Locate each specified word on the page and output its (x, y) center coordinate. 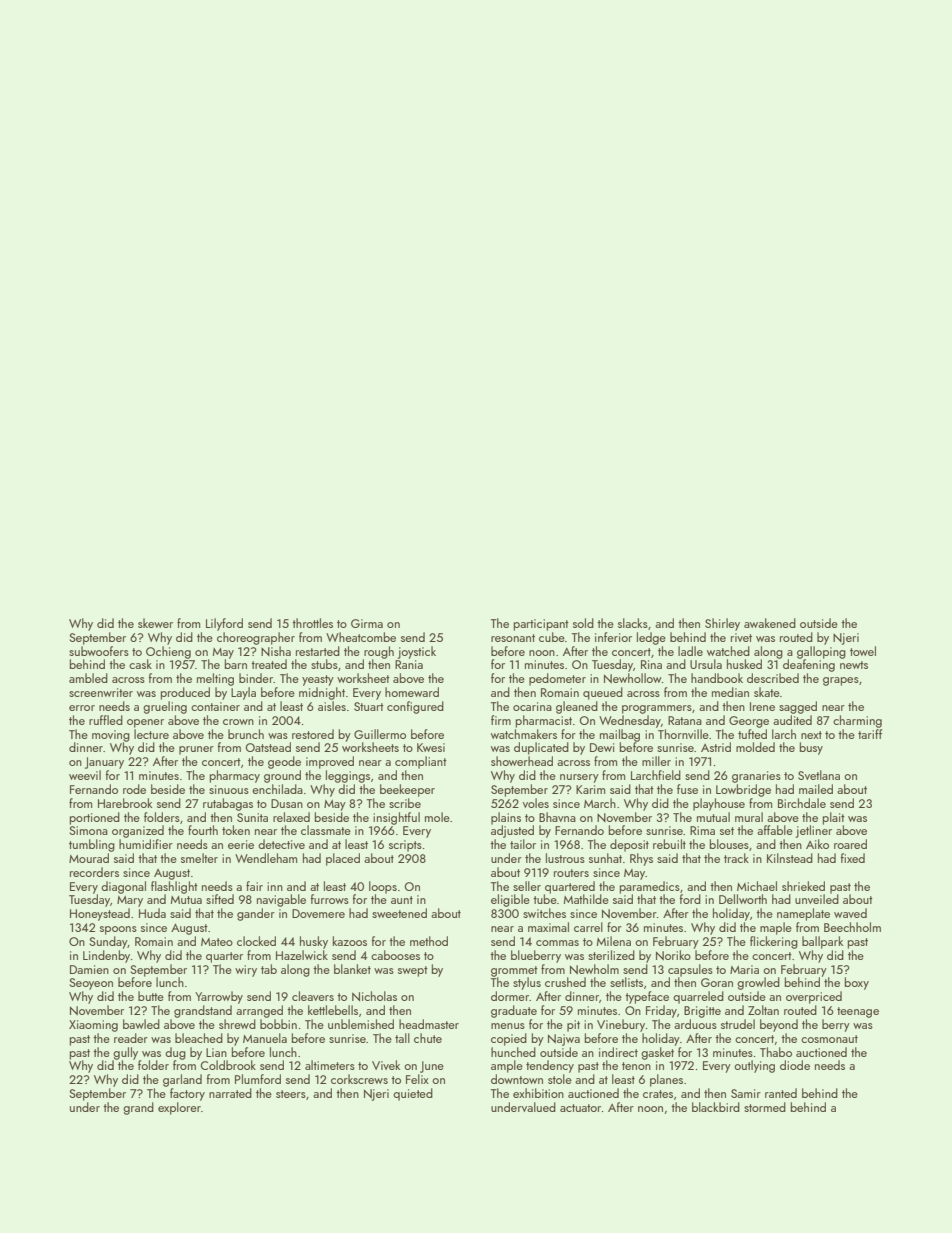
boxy (857, 983)
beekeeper (407, 790)
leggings (348, 776)
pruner (196, 750)
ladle (690, 651)
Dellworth (743, 899)
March (600, 803)
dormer (510, 996)
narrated (230, 1093)
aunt (402, 900)
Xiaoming (93, 1026)
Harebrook (125, 803)
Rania (409, 664)
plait (834, 818)
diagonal (123, 887)
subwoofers (99, 651)
